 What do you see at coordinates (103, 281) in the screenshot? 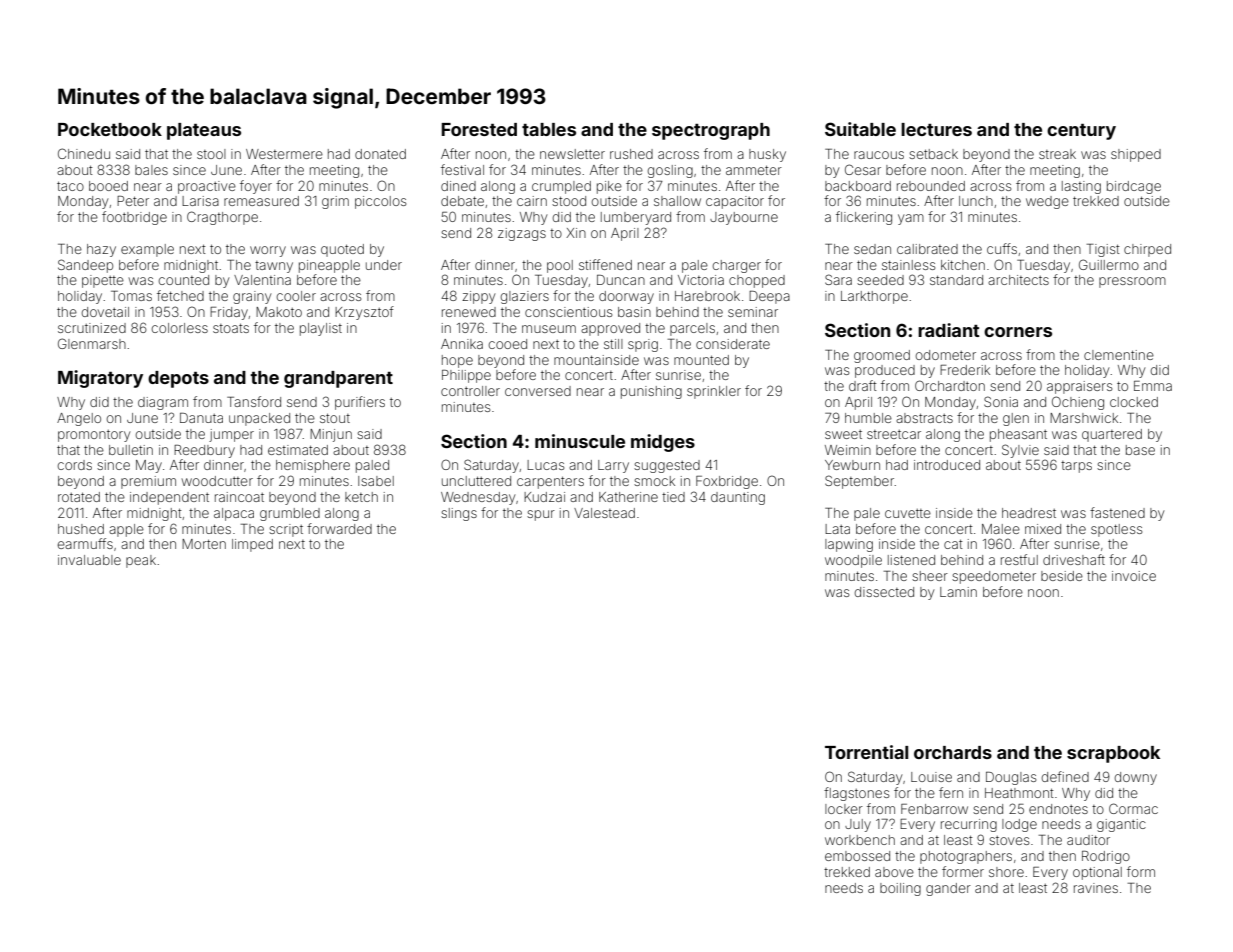
I see `pipette` at bounding box center [103, 281].
